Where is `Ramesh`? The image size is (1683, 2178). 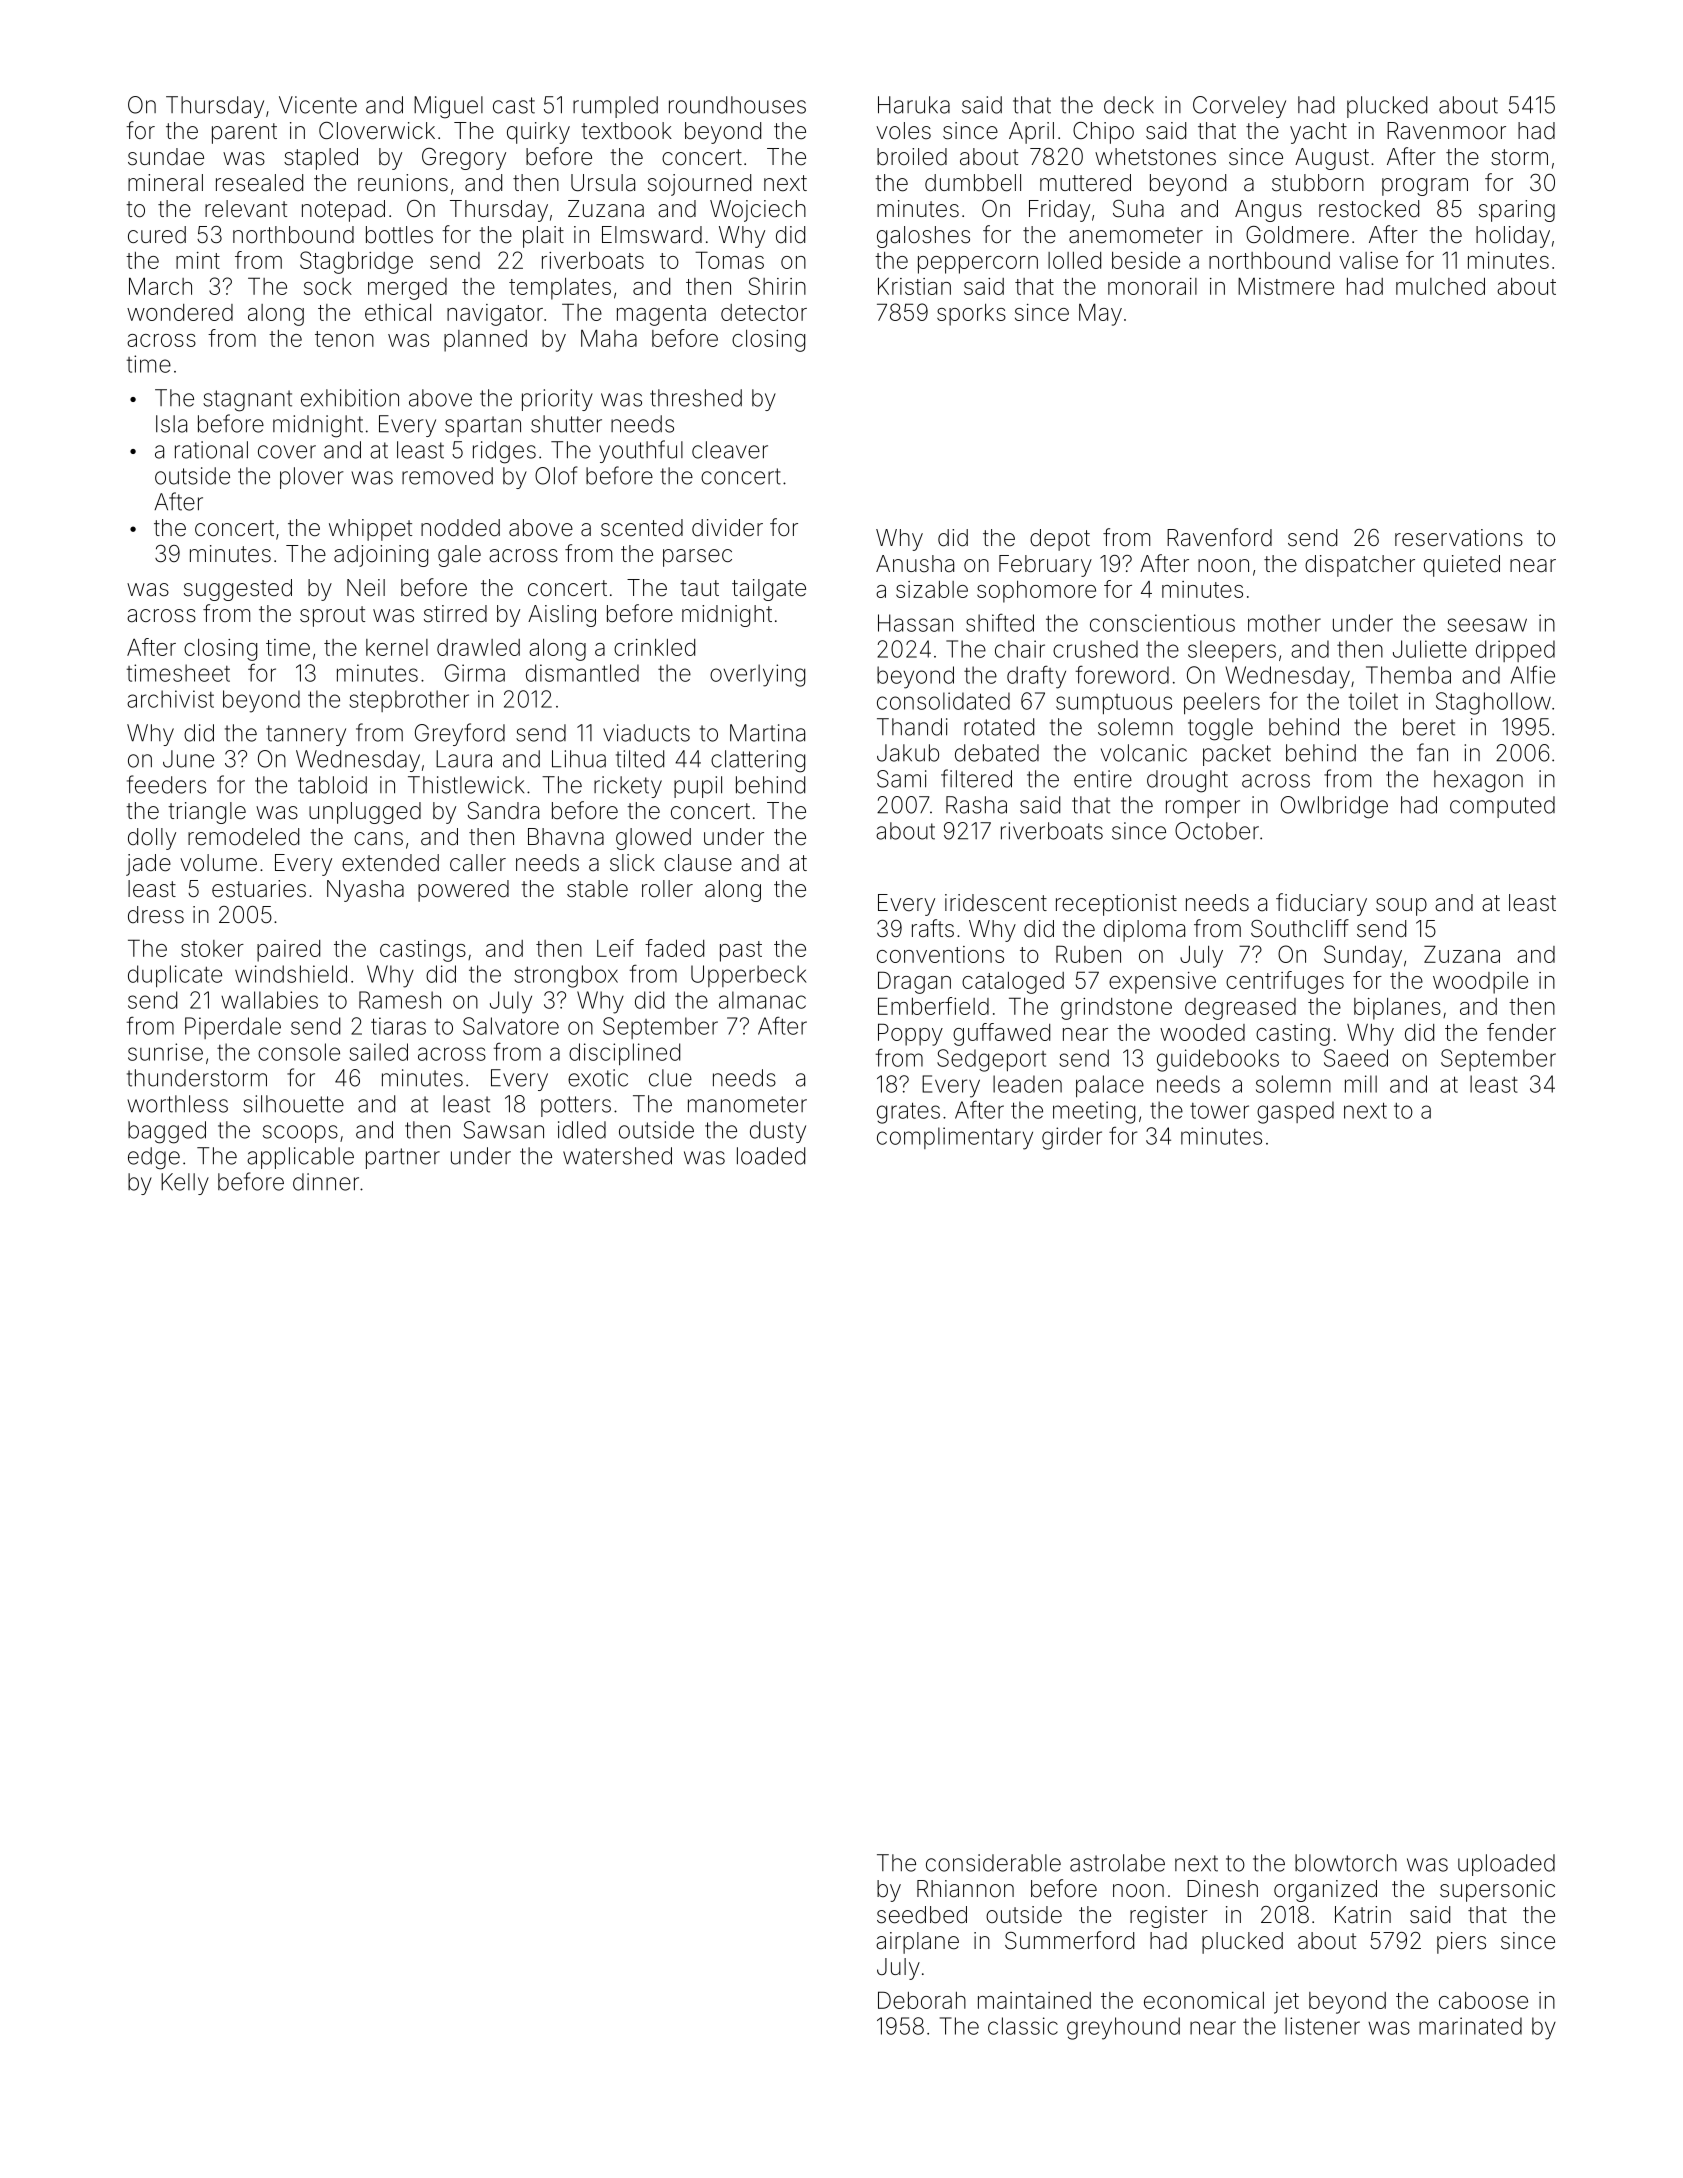 Ramesh is located at coordinates (400, 1000).
